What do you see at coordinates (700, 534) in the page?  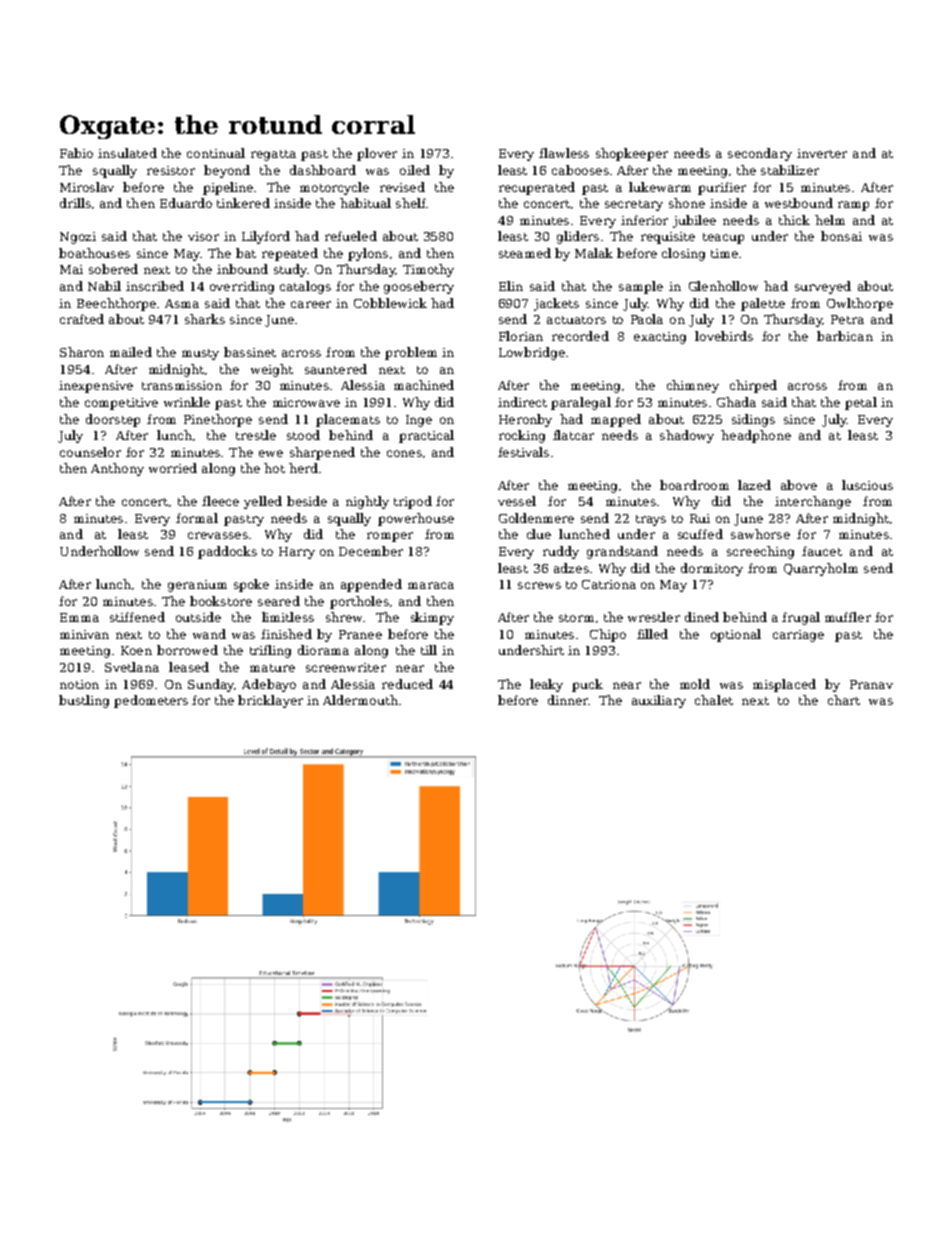 I see `scuffed` at bounding box center [700, 534].
